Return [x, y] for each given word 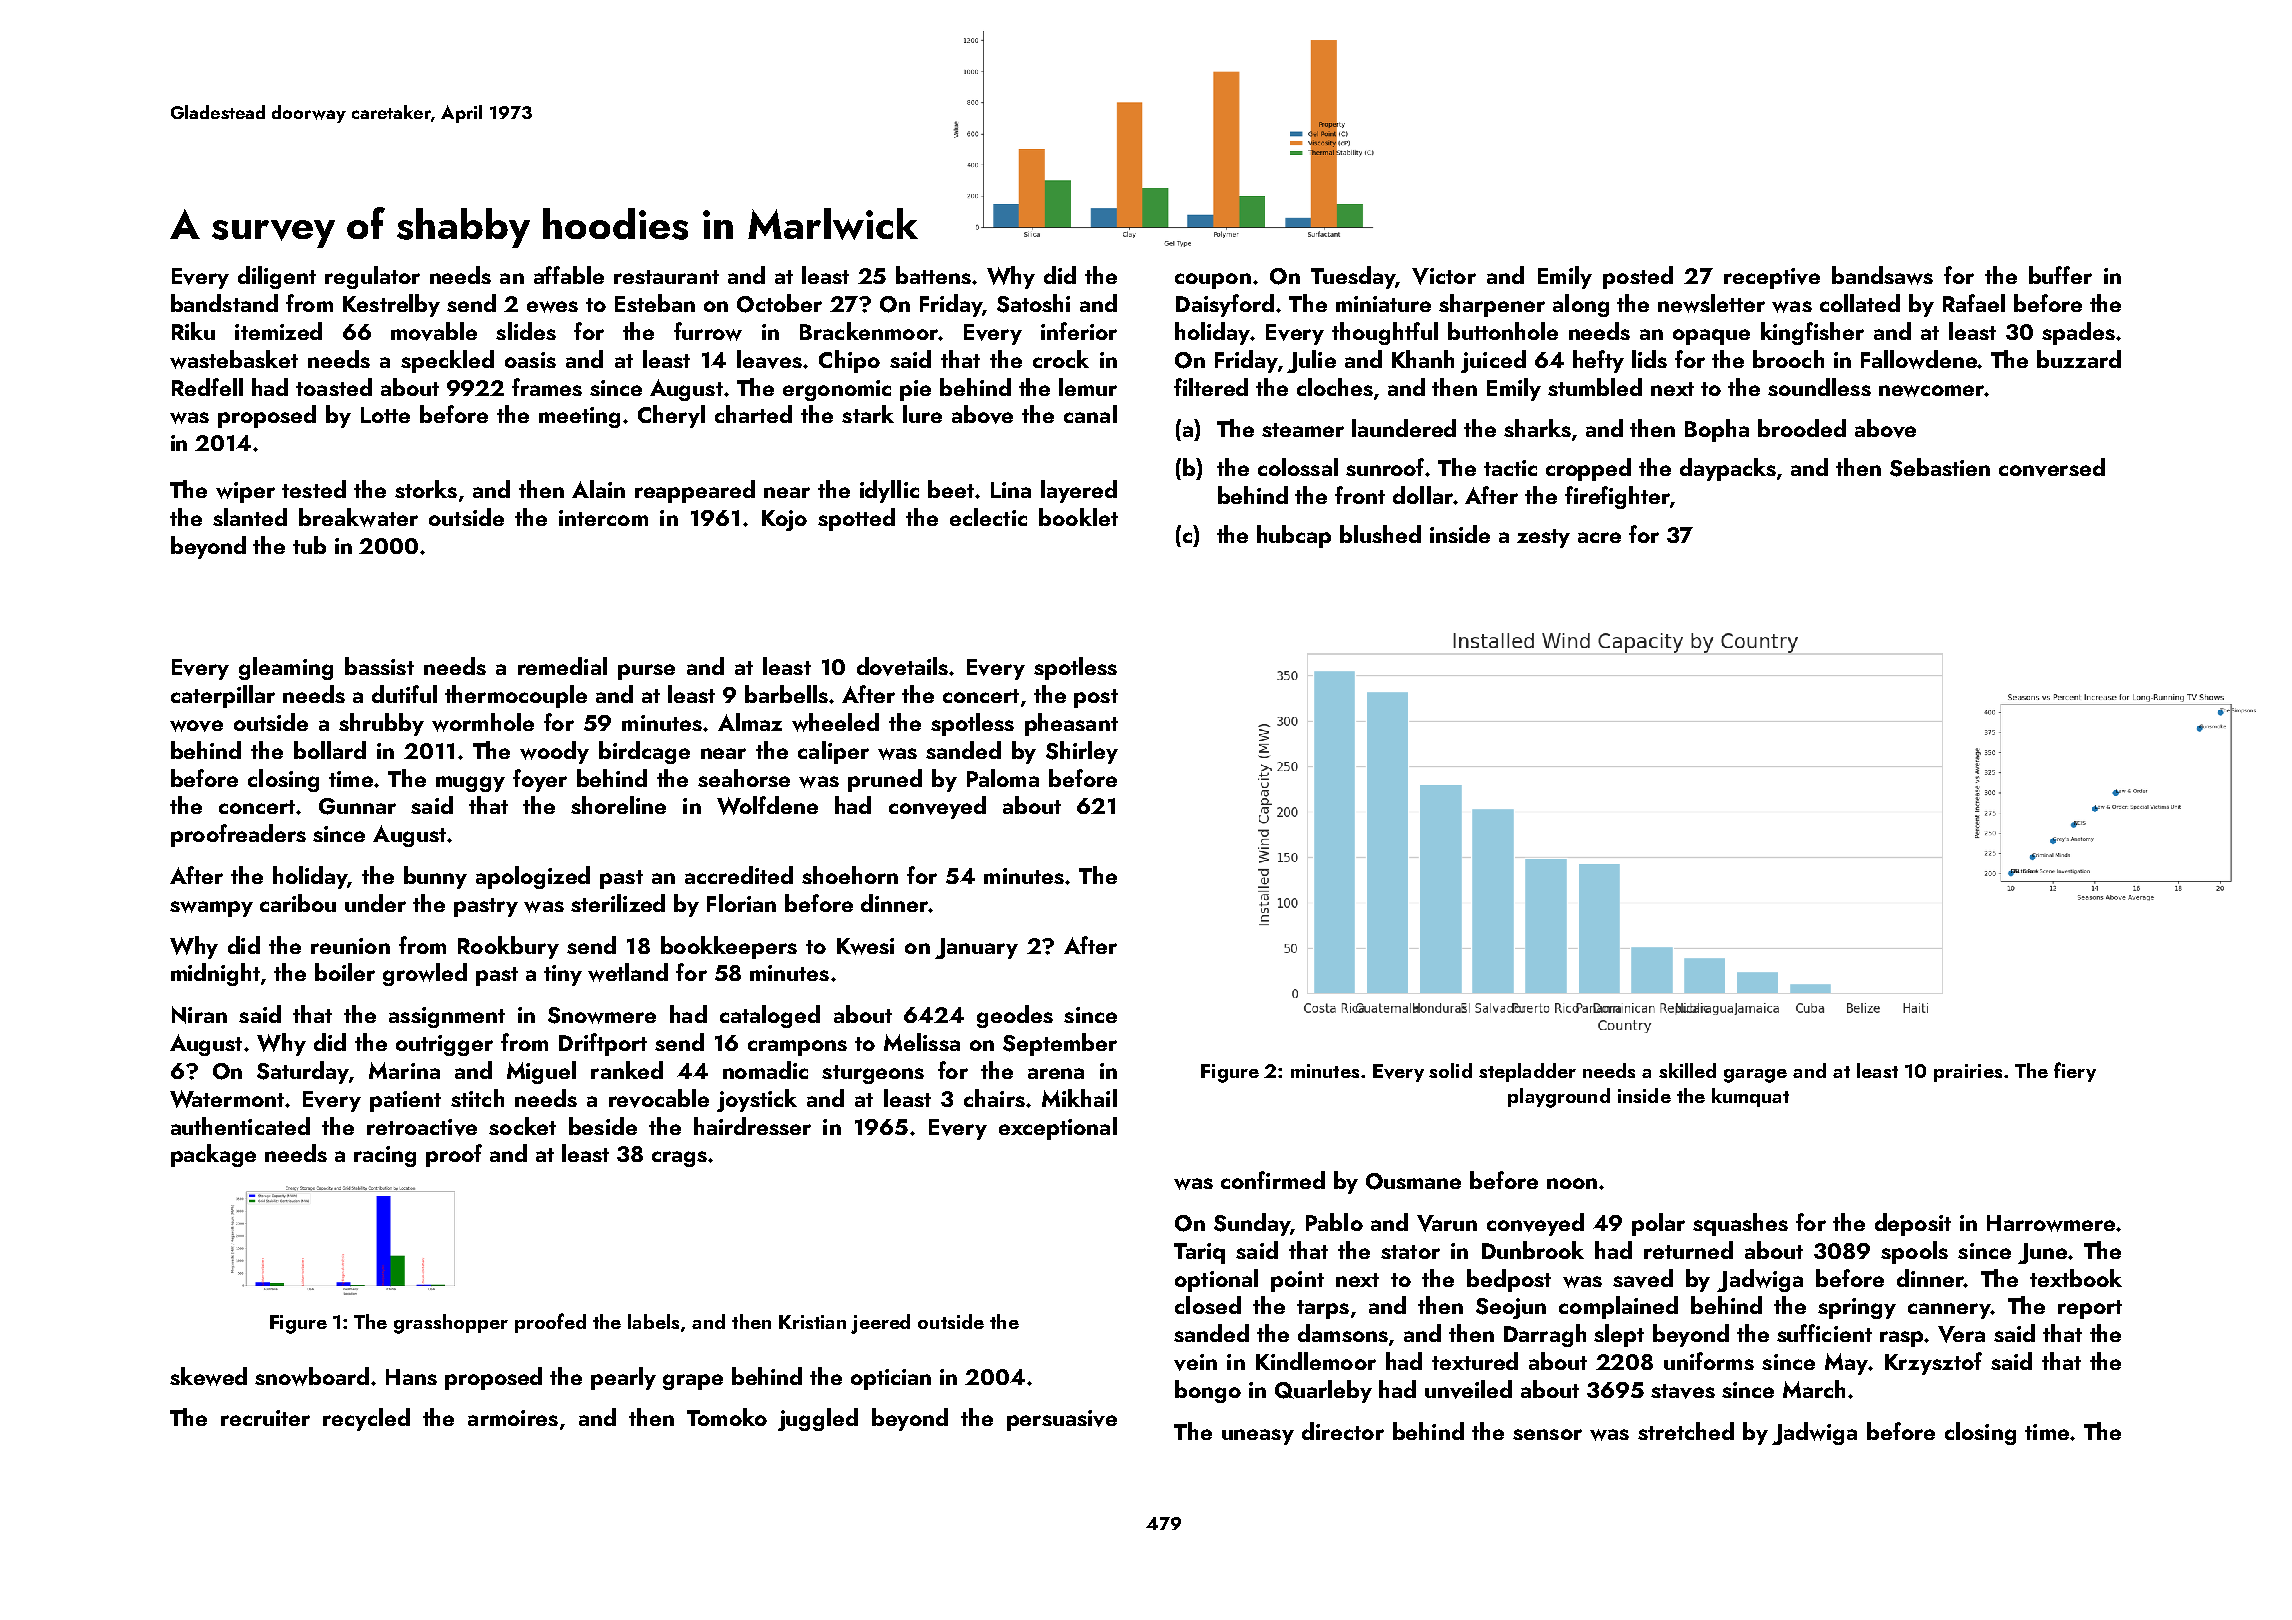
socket [522, 1126]
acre [1599, 537]
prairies [1968, 1073]
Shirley [1082, 752]
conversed [2052, 467]
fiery [2075, 1072]
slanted [250, 517]
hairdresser [752, 1126]
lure [922, 414]
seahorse [744, 778]
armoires [513, 1418]
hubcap [1294, 536]
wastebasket [234, 359]
